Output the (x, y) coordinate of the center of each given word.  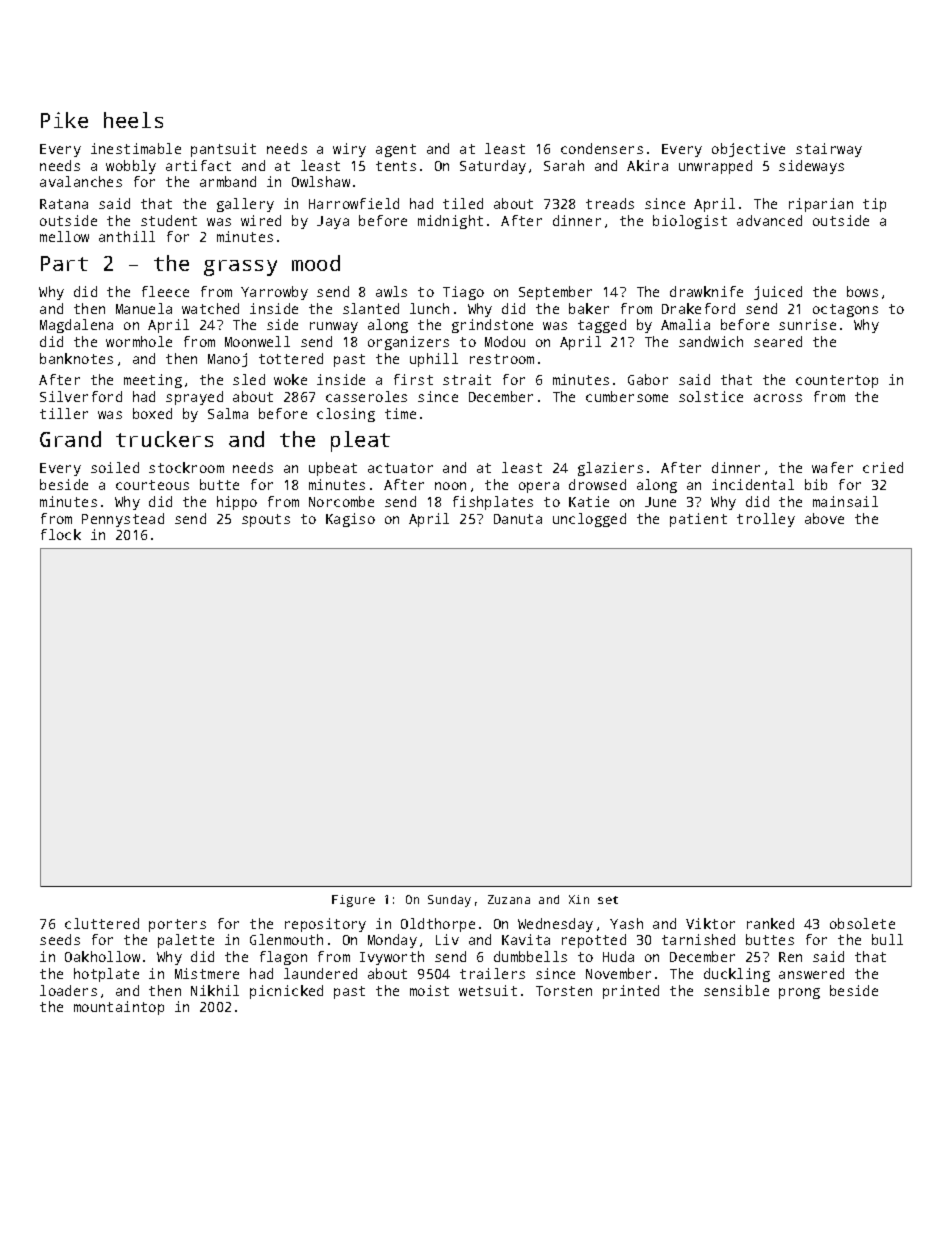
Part (64, 263)
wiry (349, 150)
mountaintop (119, 1008)
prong (799, 993)
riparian (821, 205)
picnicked (286, 992)
